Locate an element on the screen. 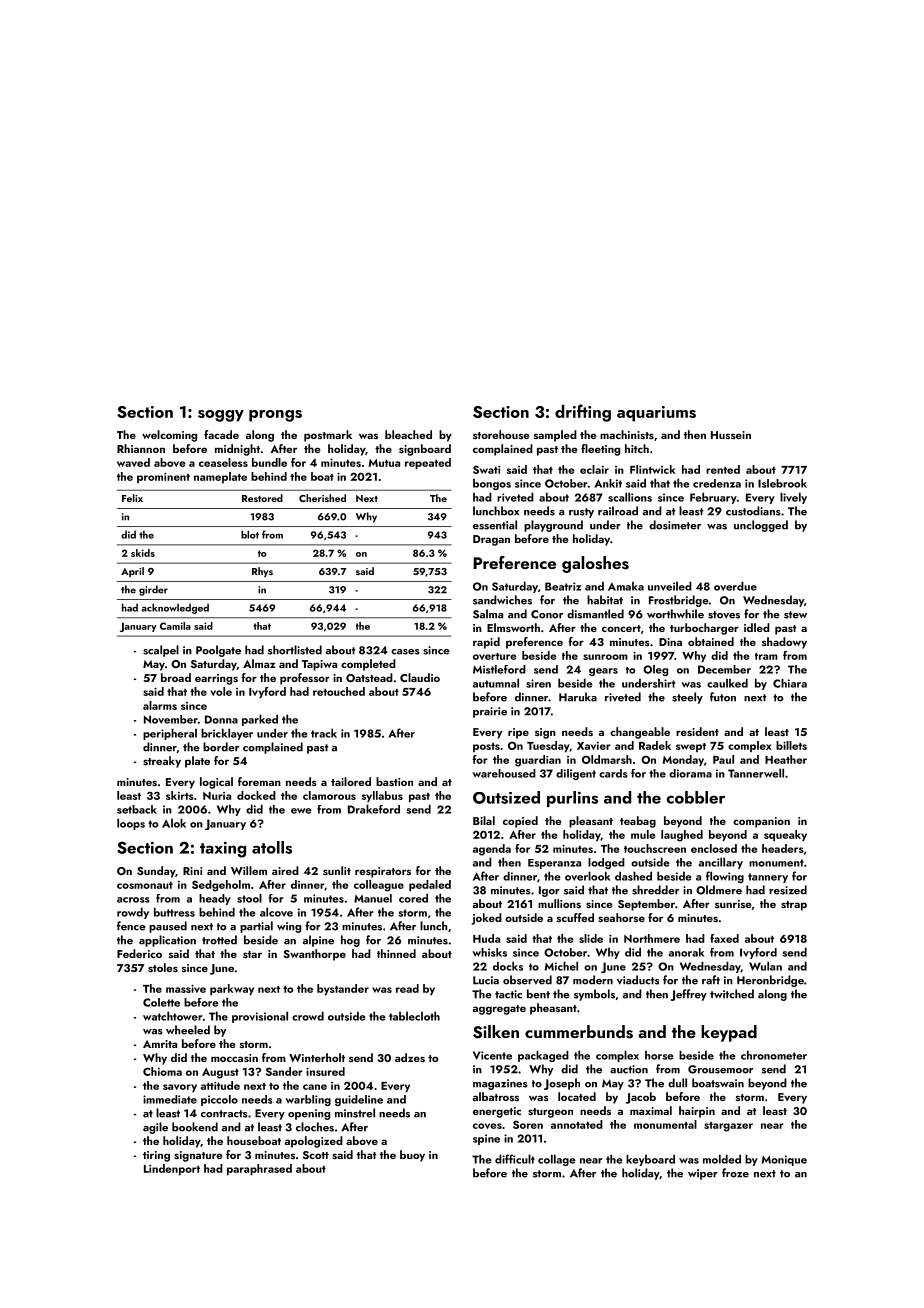 The image size is (924, 1308). Claudio is located at coordinates (420, 677).
